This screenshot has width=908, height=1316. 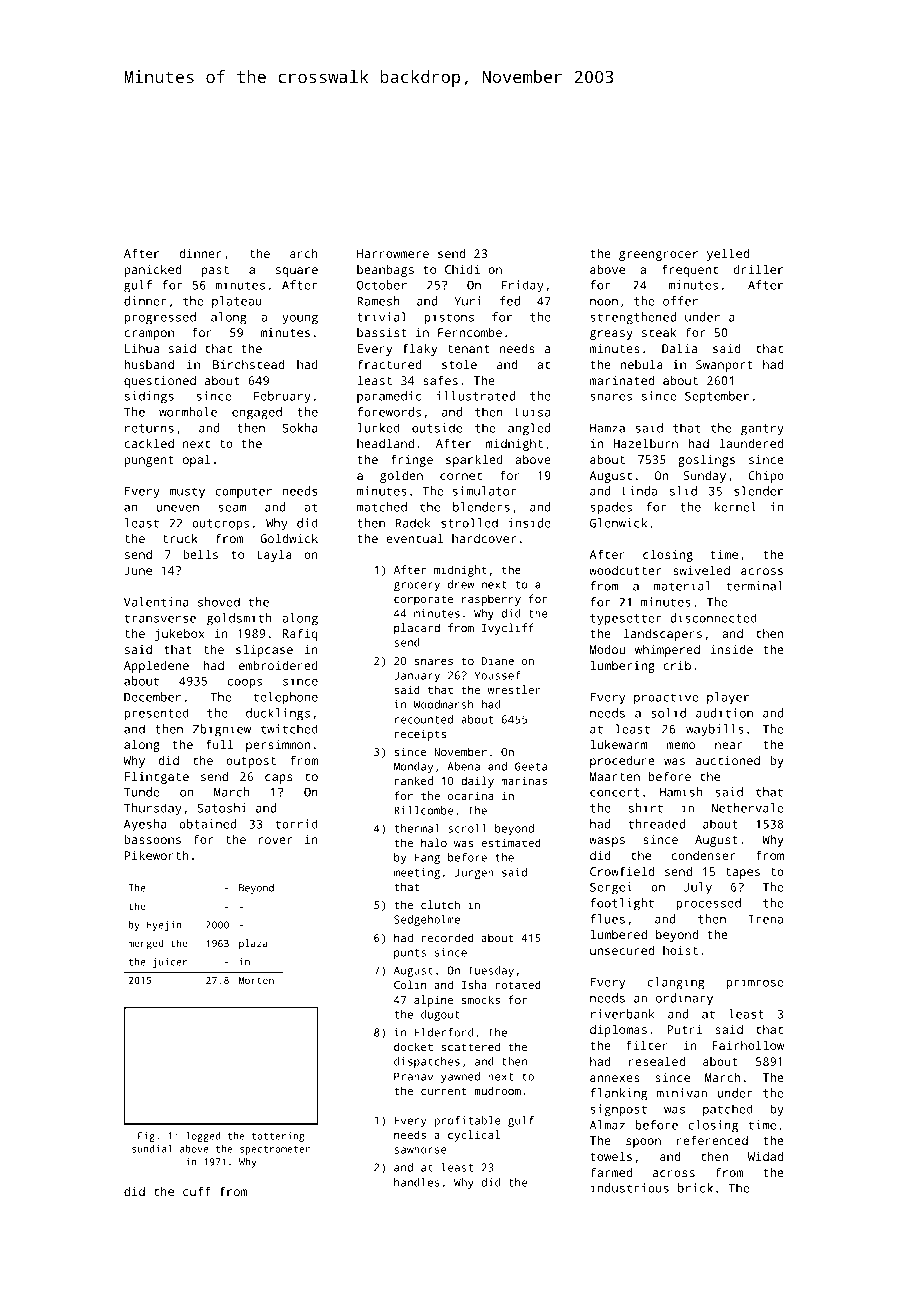 What do you see at coordinates (142, 792) in the screenshot?
I see `Tunde` at bounding box center [142, 792].
